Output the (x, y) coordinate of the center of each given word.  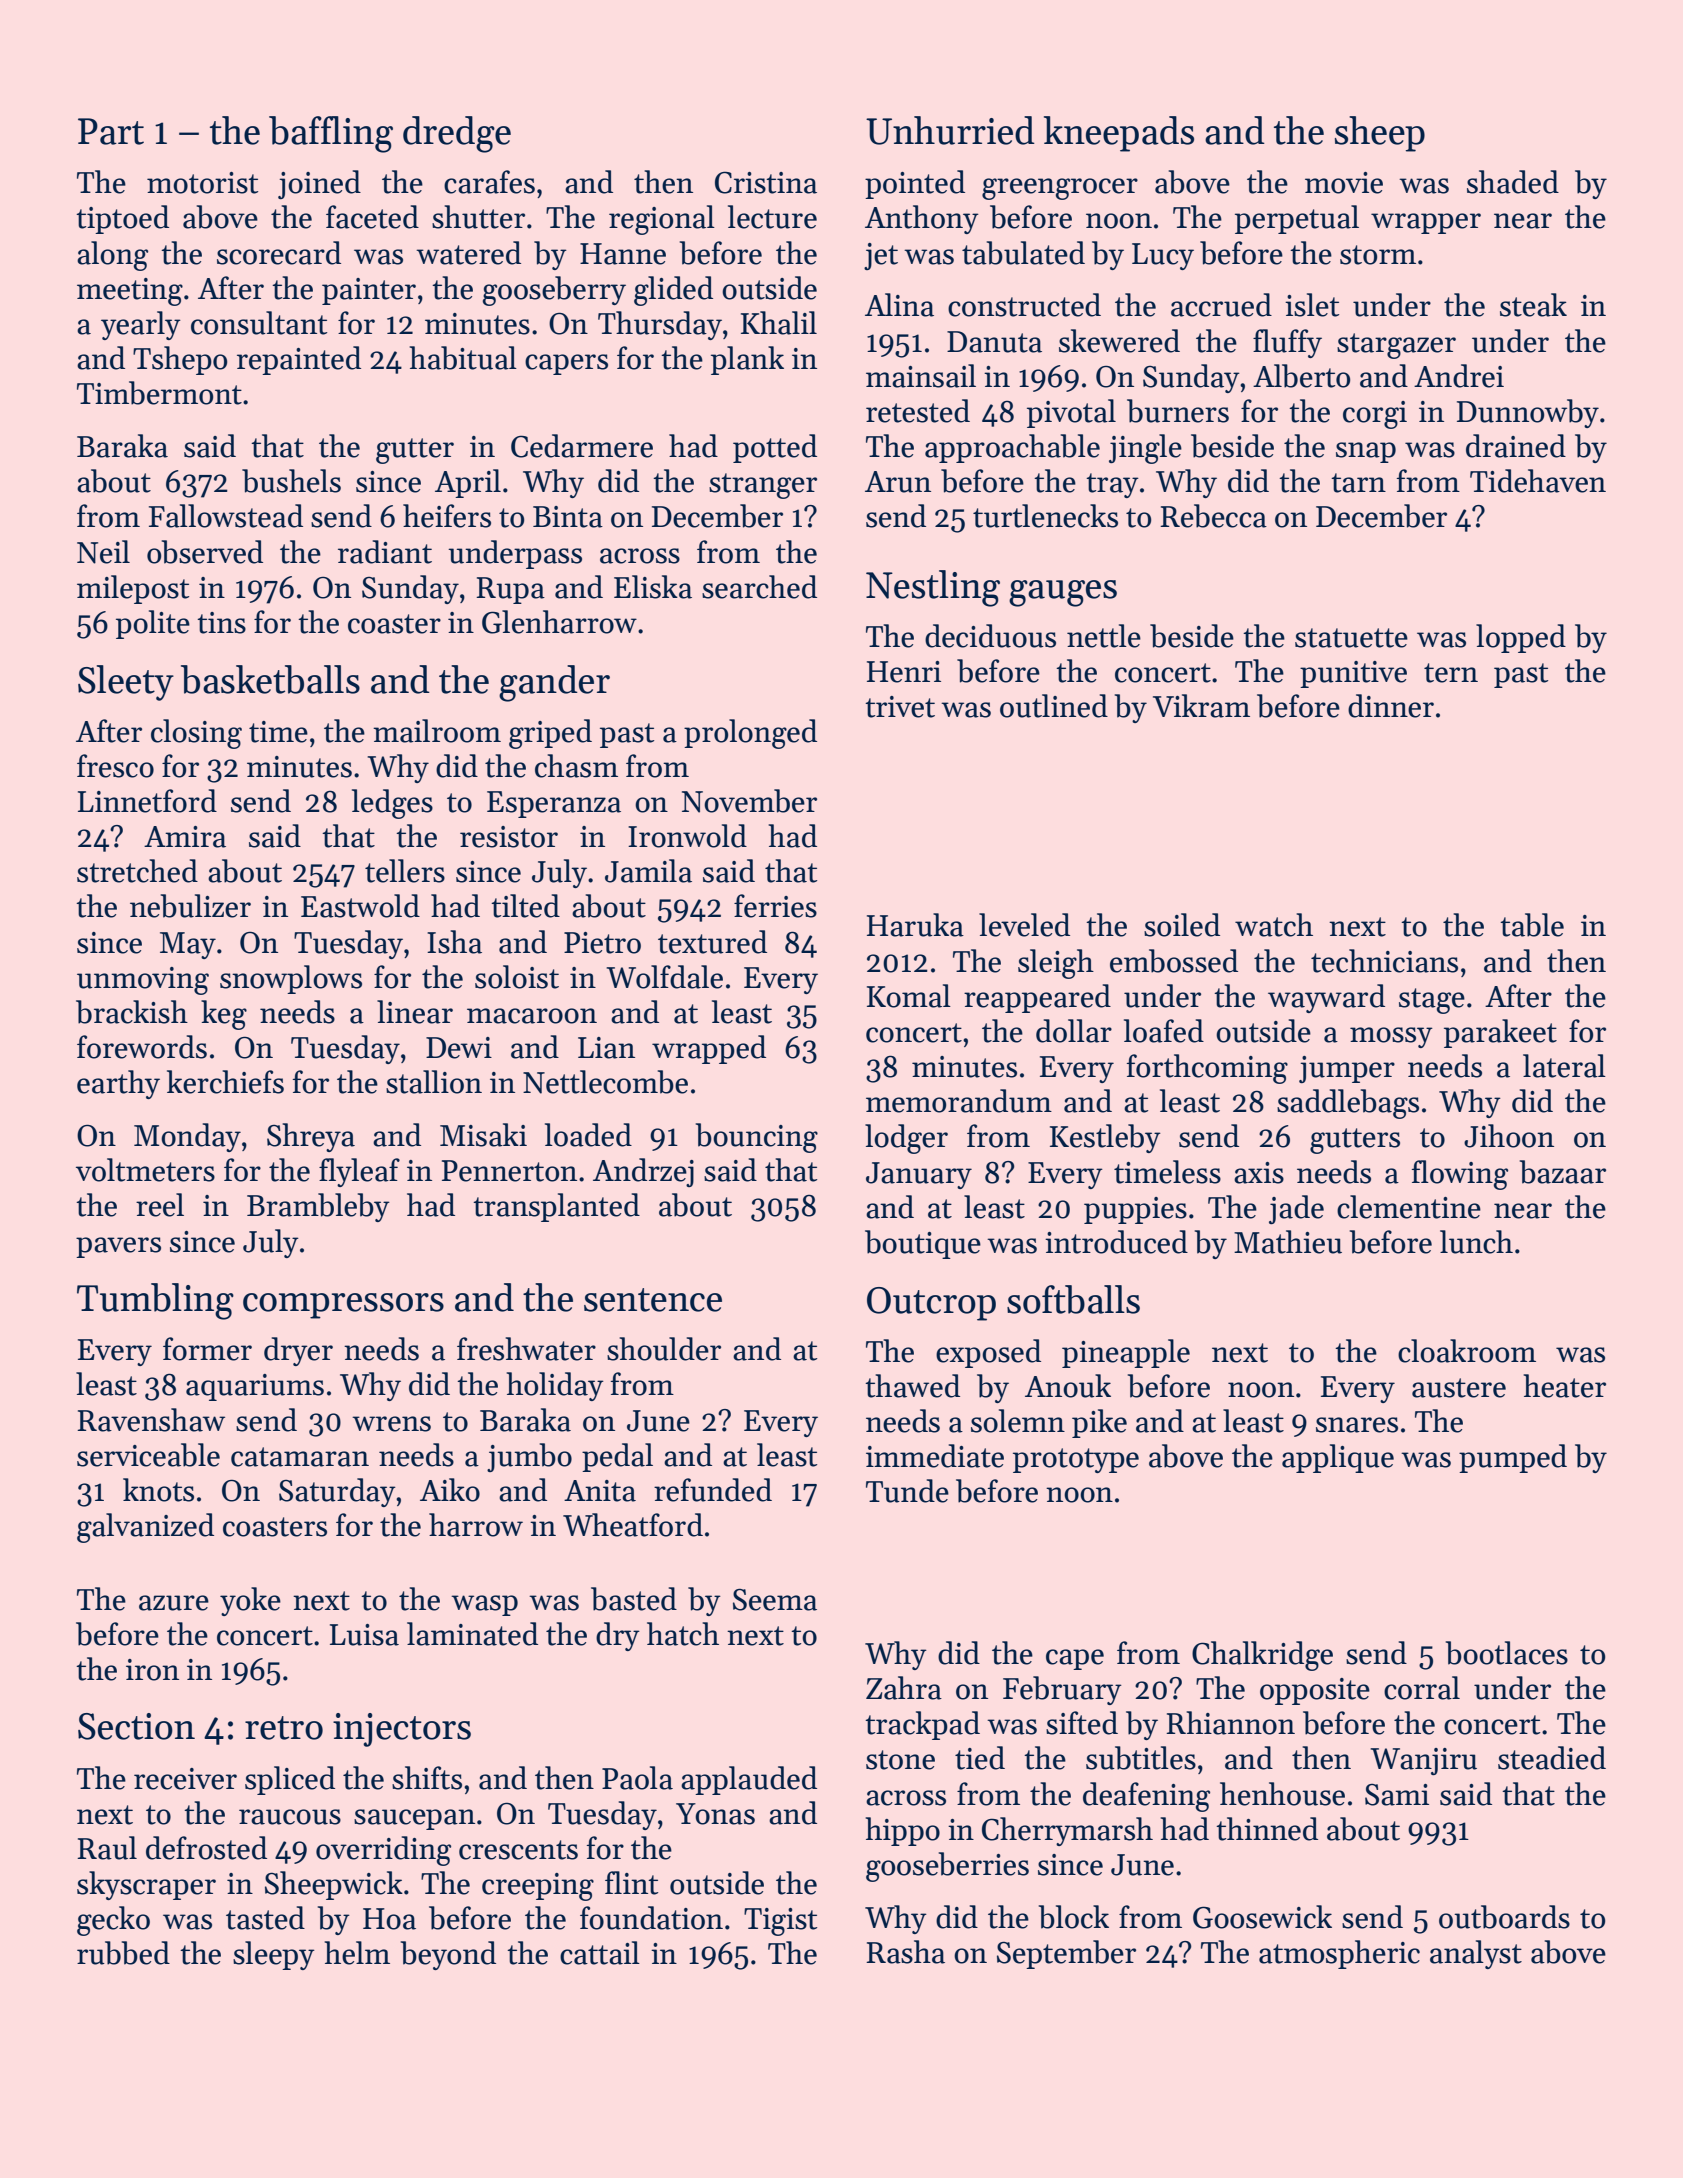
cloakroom (1467, 1351)
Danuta (994, 342)
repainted (299, 360)
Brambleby (318, 1207)
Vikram (1201, 706)
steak (1533, 305)
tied (980, 1758)
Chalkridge (1262, 1656)
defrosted (206, 1848)
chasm (576, 766)
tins (221, 623)
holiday (555, 1386)
